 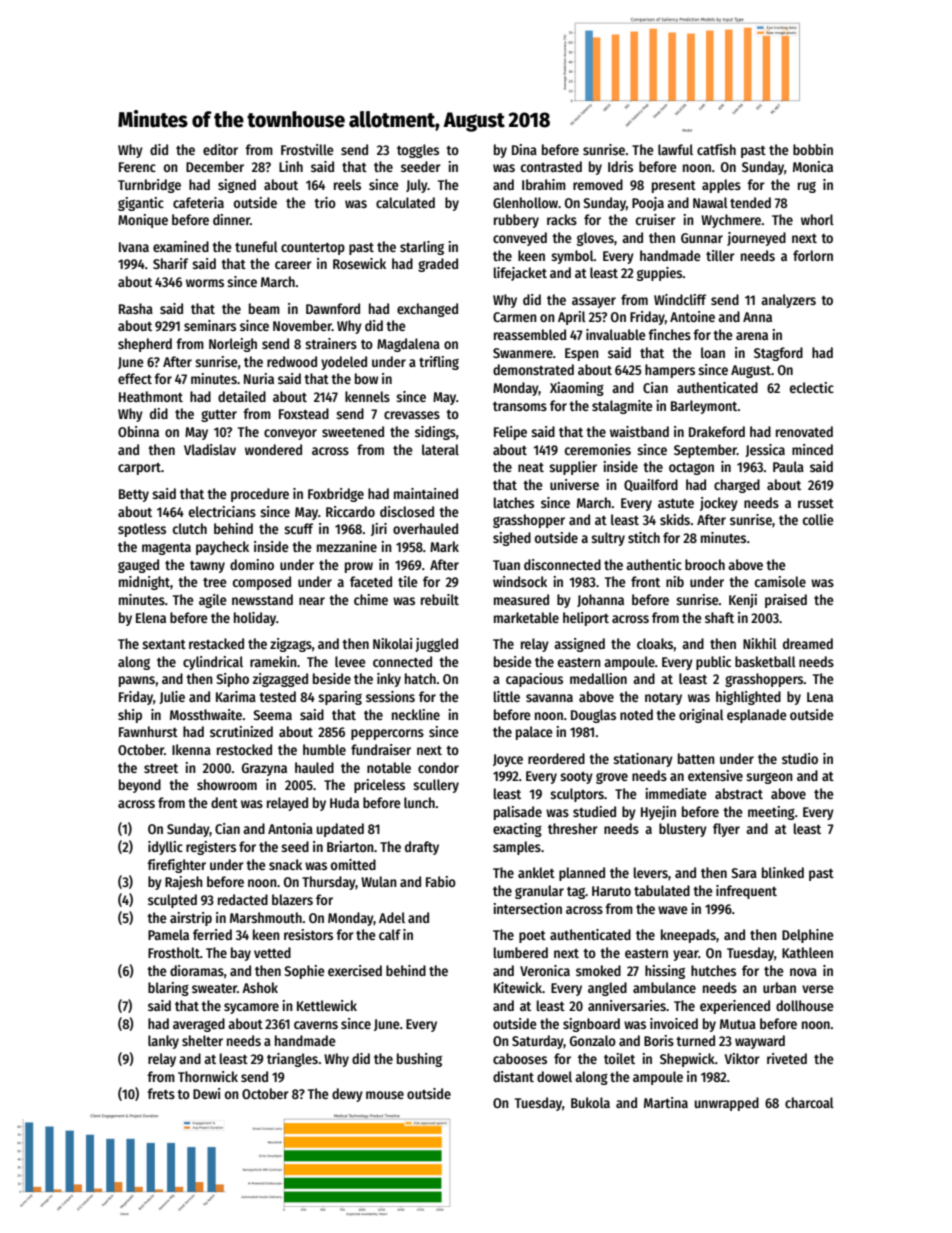 I want to click on planned, so click(x=582, y=874).
